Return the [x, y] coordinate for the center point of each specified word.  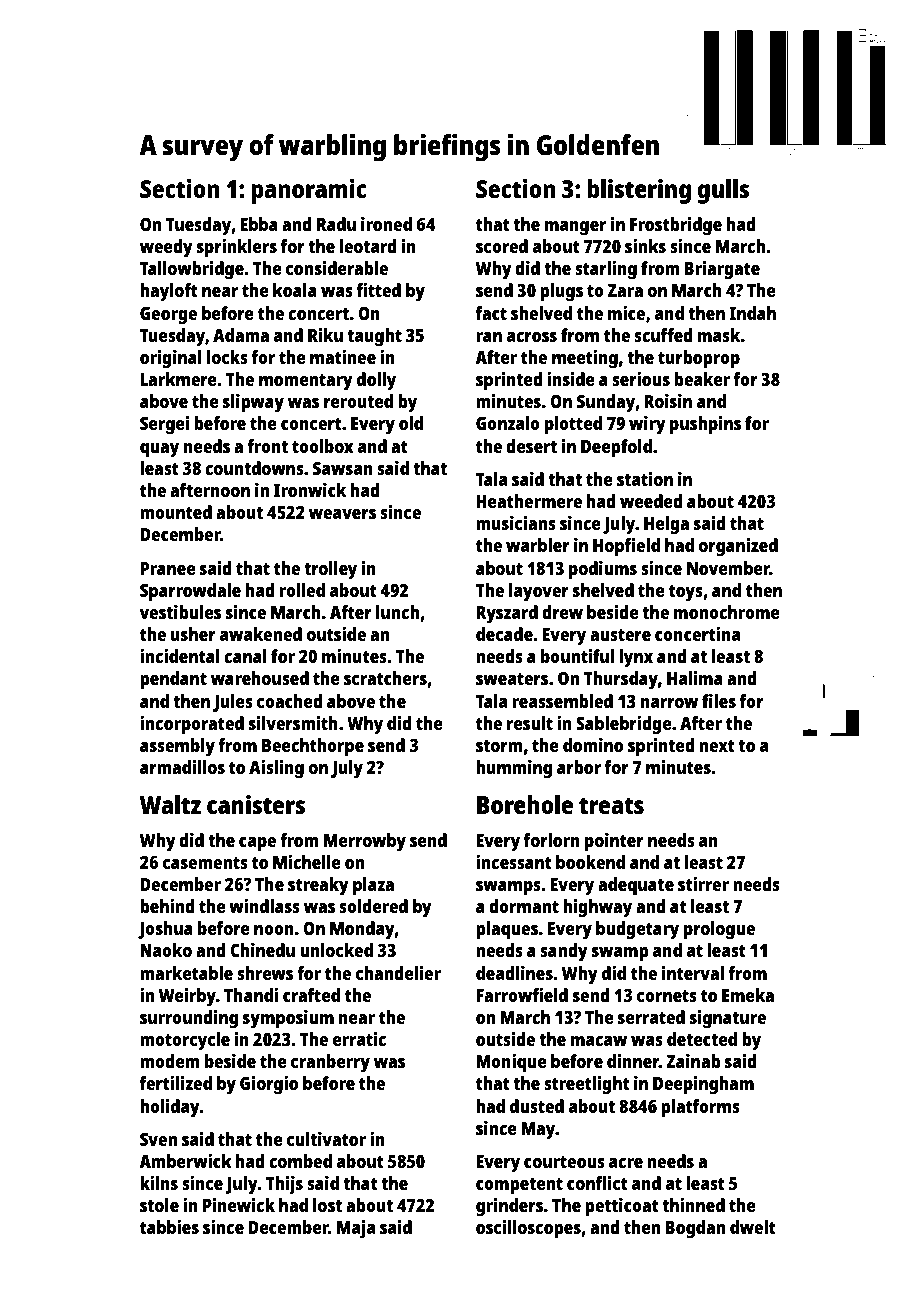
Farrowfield [522, 995]
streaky [318, 886]
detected [702, 1039]
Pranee [168, 568]
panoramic [309, 191]
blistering [639, 191]
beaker [702, 379]
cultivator [326, 1139]
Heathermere [529, 501]
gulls [723, 191]
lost [327, 1205]
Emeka [748, 995]
